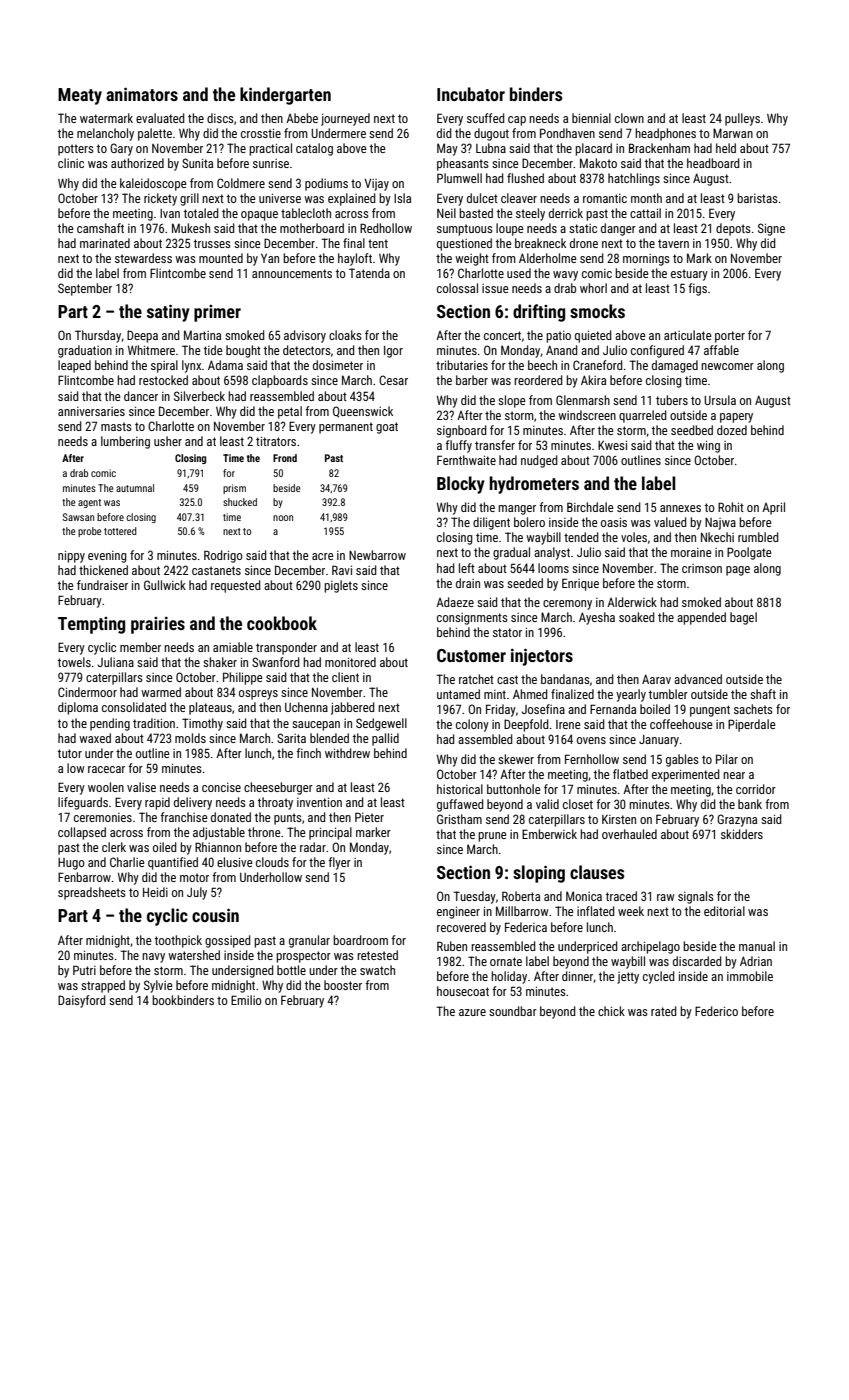 Image resolution: width=849 pixels, height=1400 pixels. Describe the element at coordinates (629, 118) in the screenshot. I see `clown` at that location.
